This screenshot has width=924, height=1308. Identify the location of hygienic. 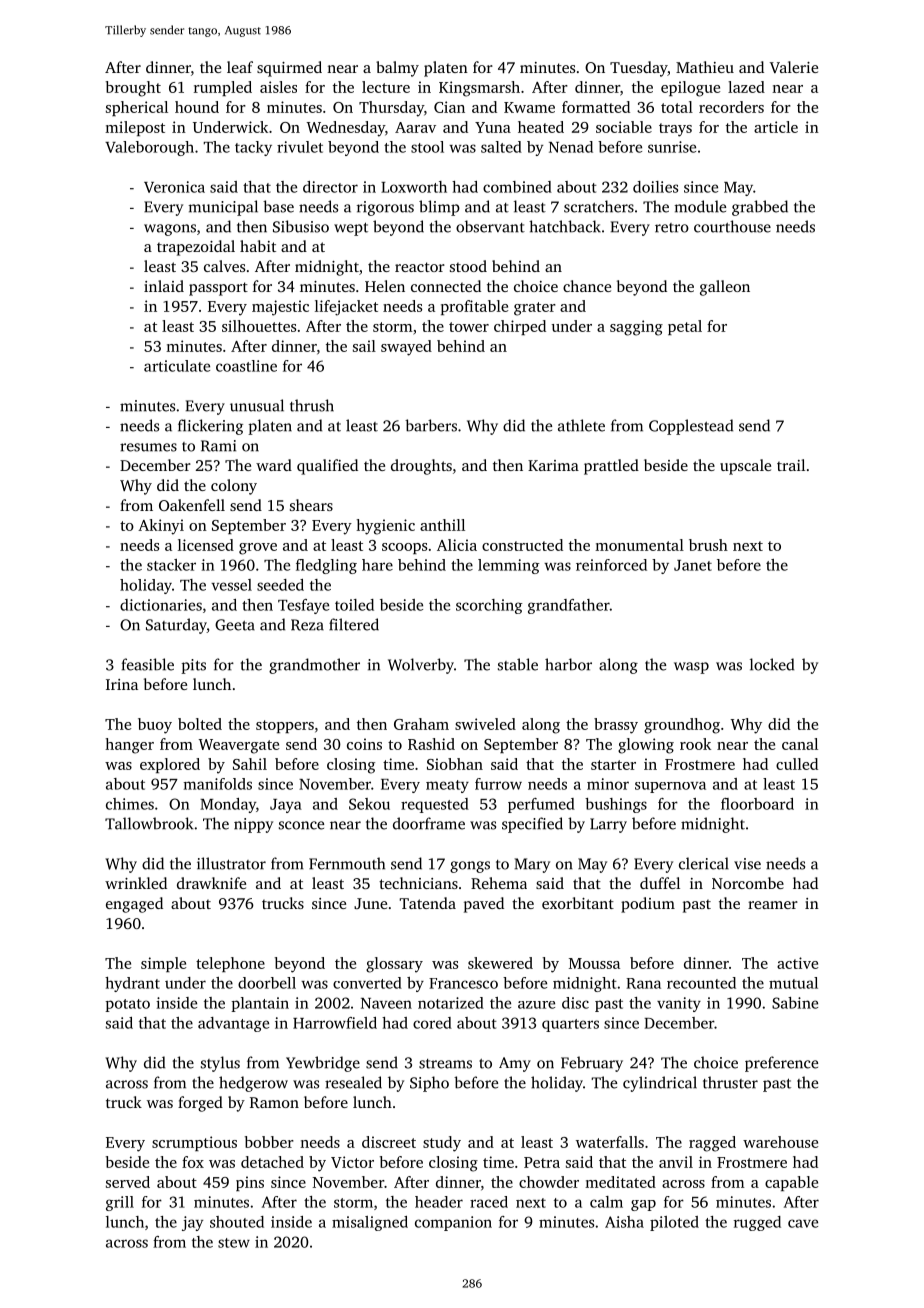
(385, 527).
